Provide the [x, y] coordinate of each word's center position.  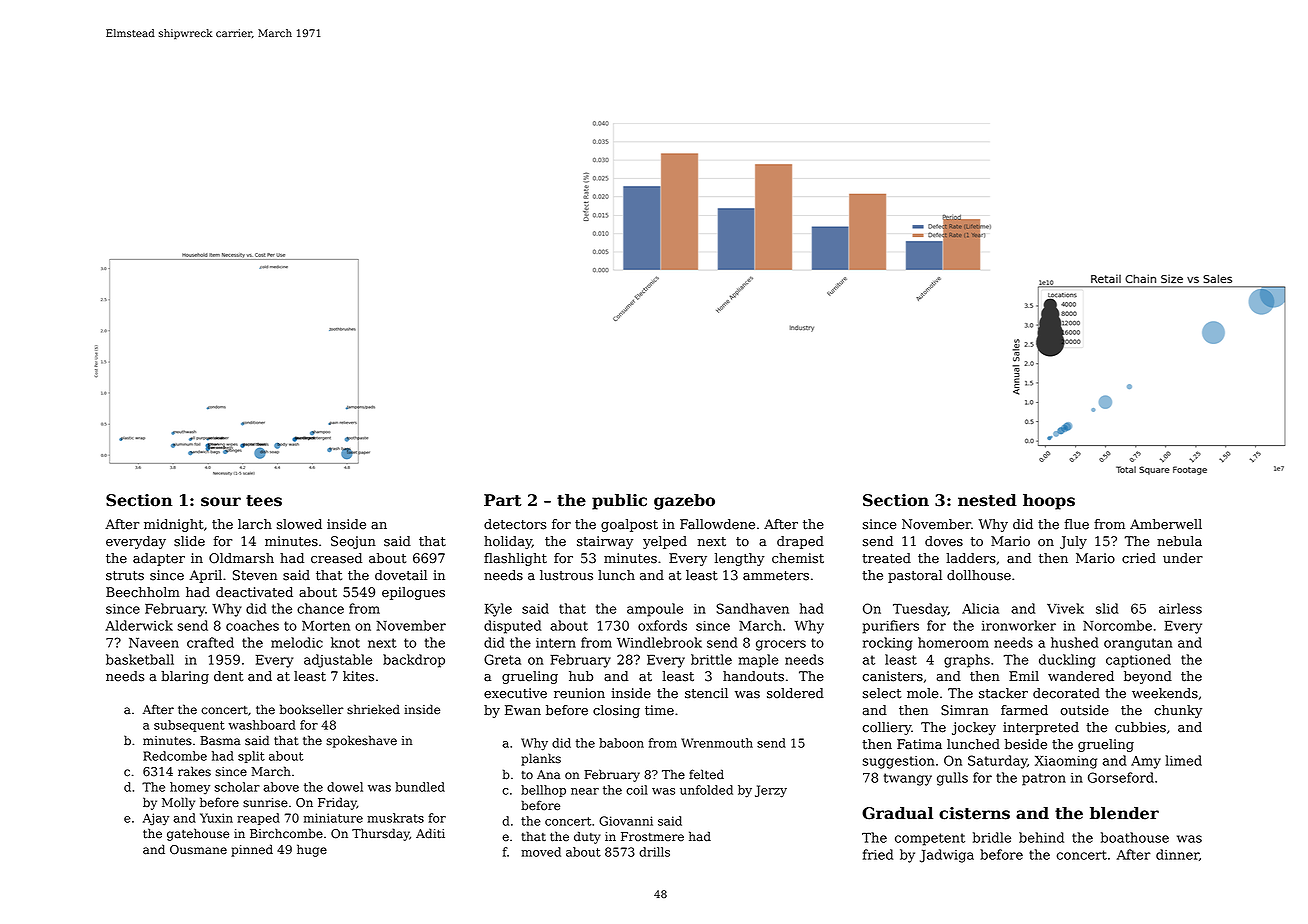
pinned [252, 850]
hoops [1049, 502]
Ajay [156, 819]
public [619, 502]
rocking [887, 644]
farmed [1024, 710]
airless [1180, 608]
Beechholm [143, 592]
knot [345, 642]
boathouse [1135, 837]
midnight [174, 525]
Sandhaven [752, 608]
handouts [753, 676]
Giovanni [626, 821]
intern [556, 643]
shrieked [373, 709]
